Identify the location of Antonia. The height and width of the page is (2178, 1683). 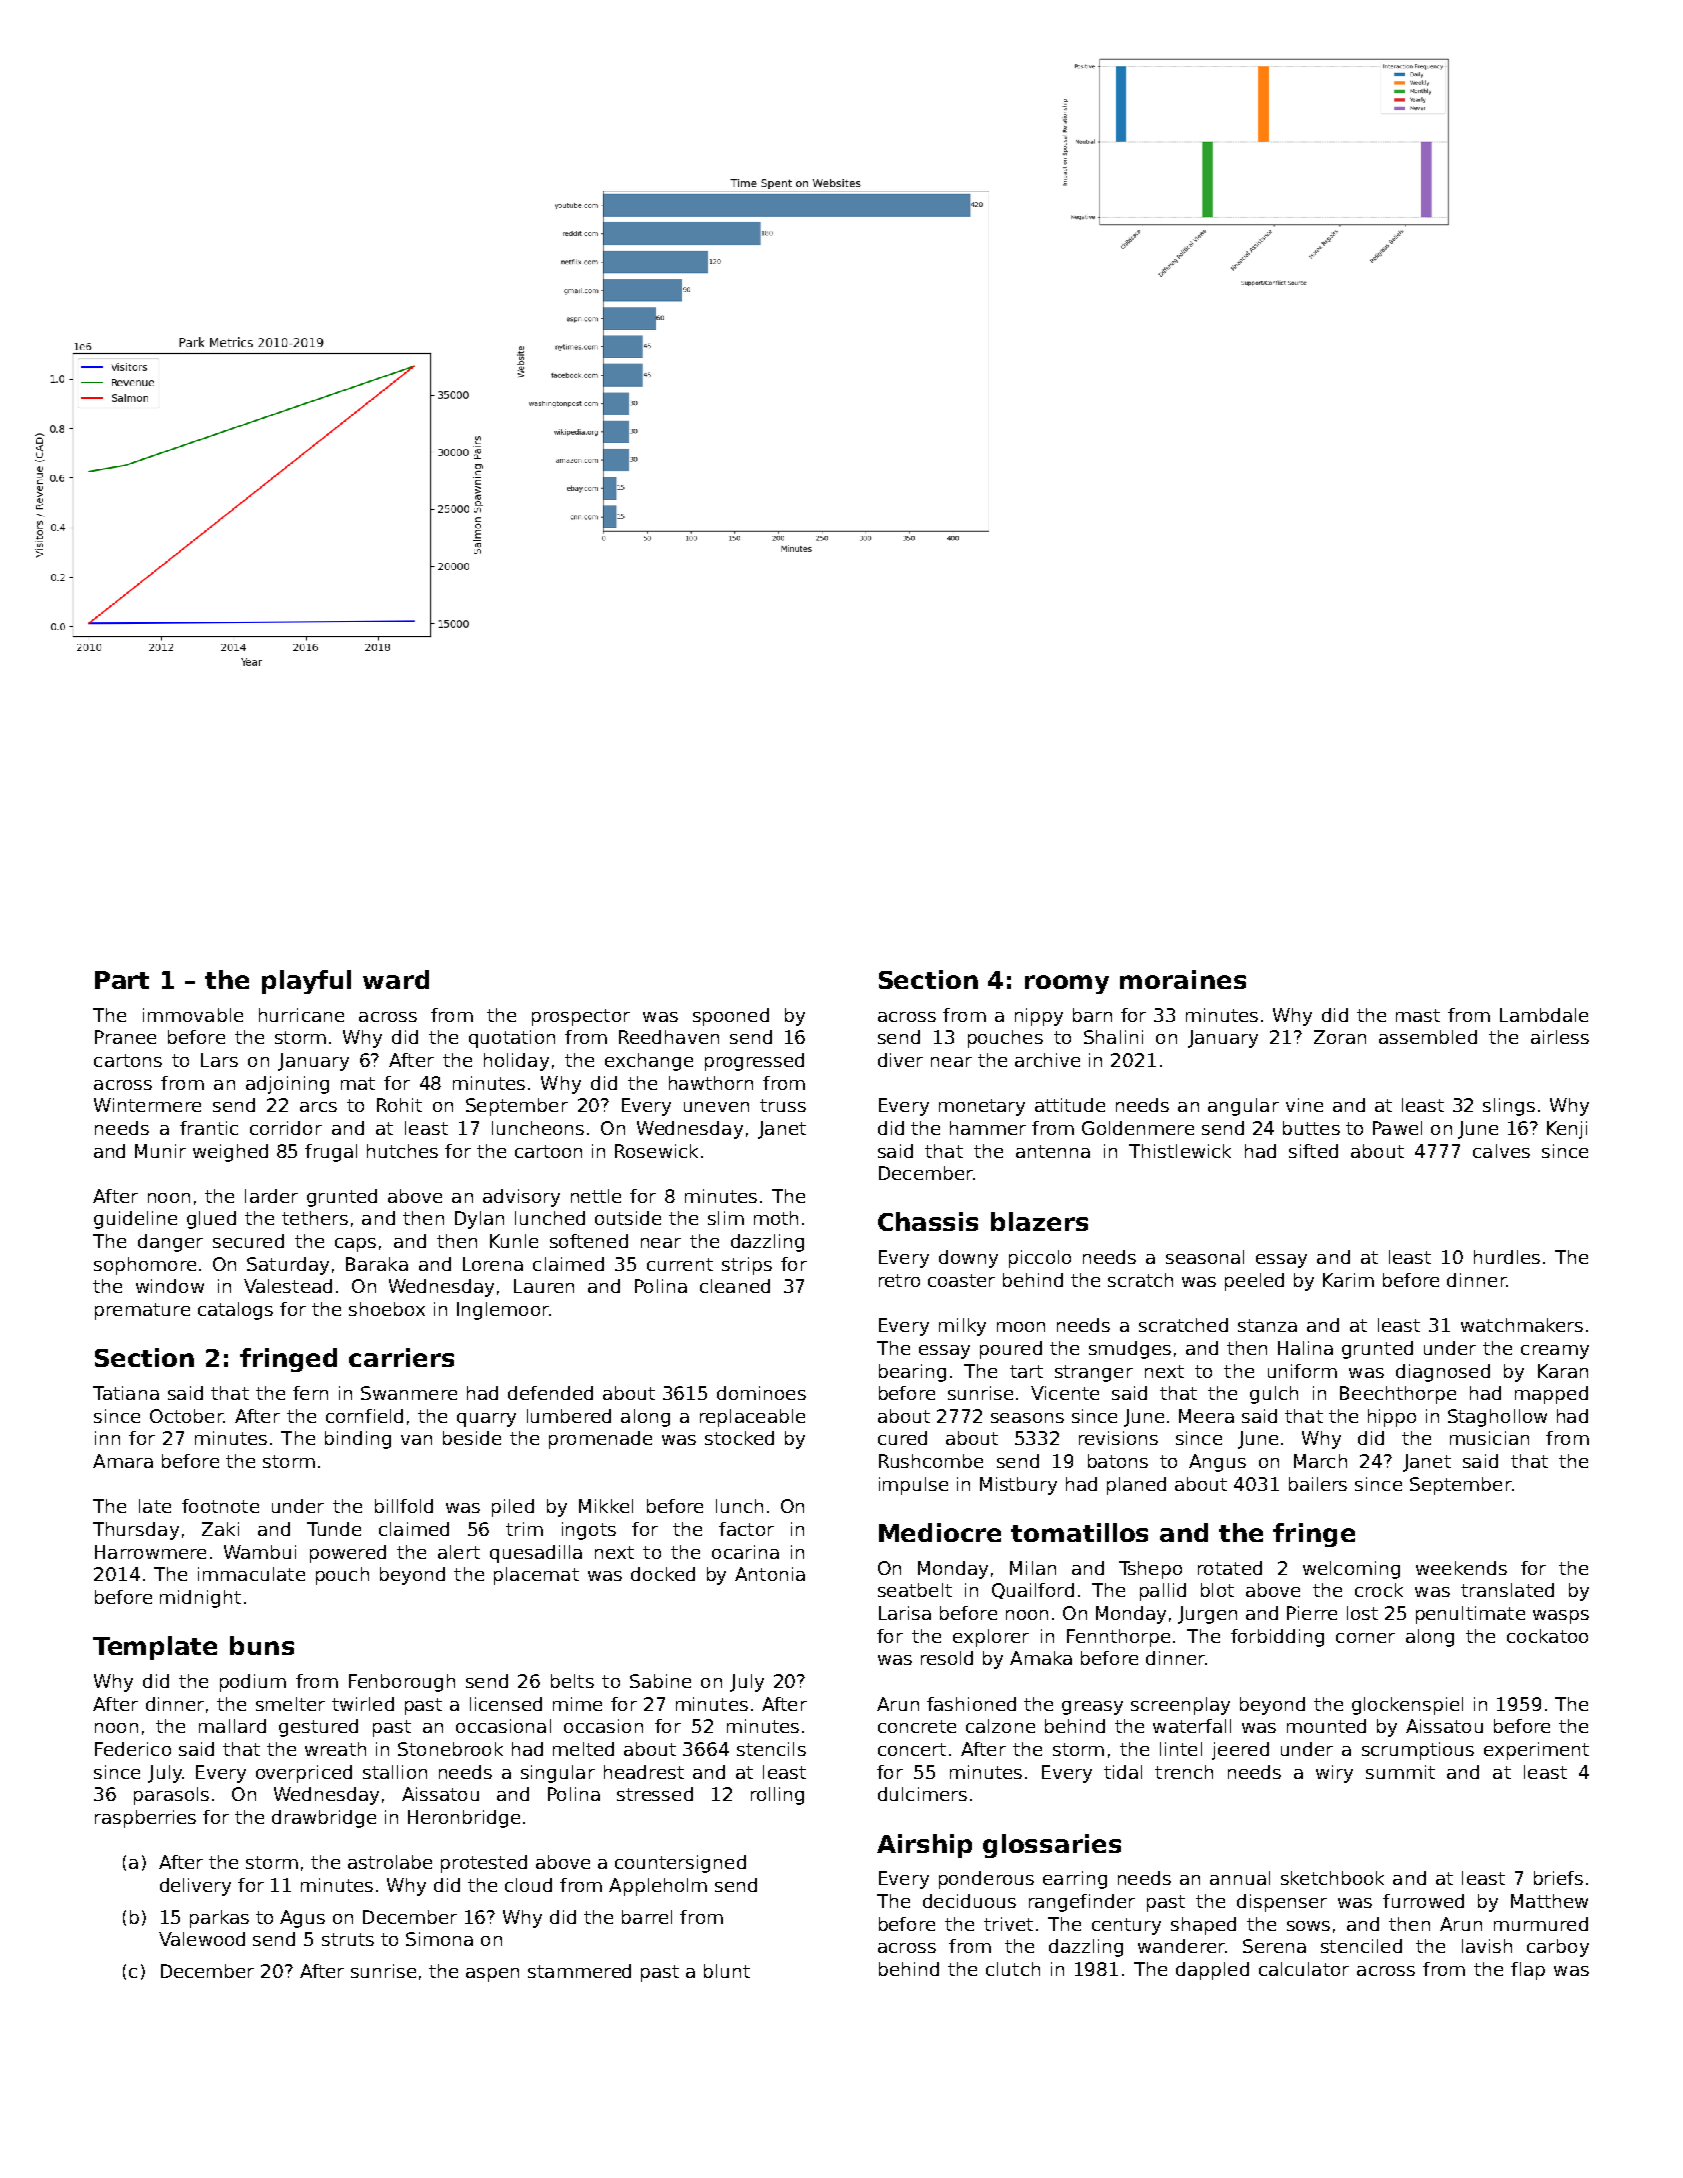
(770, 1574).
